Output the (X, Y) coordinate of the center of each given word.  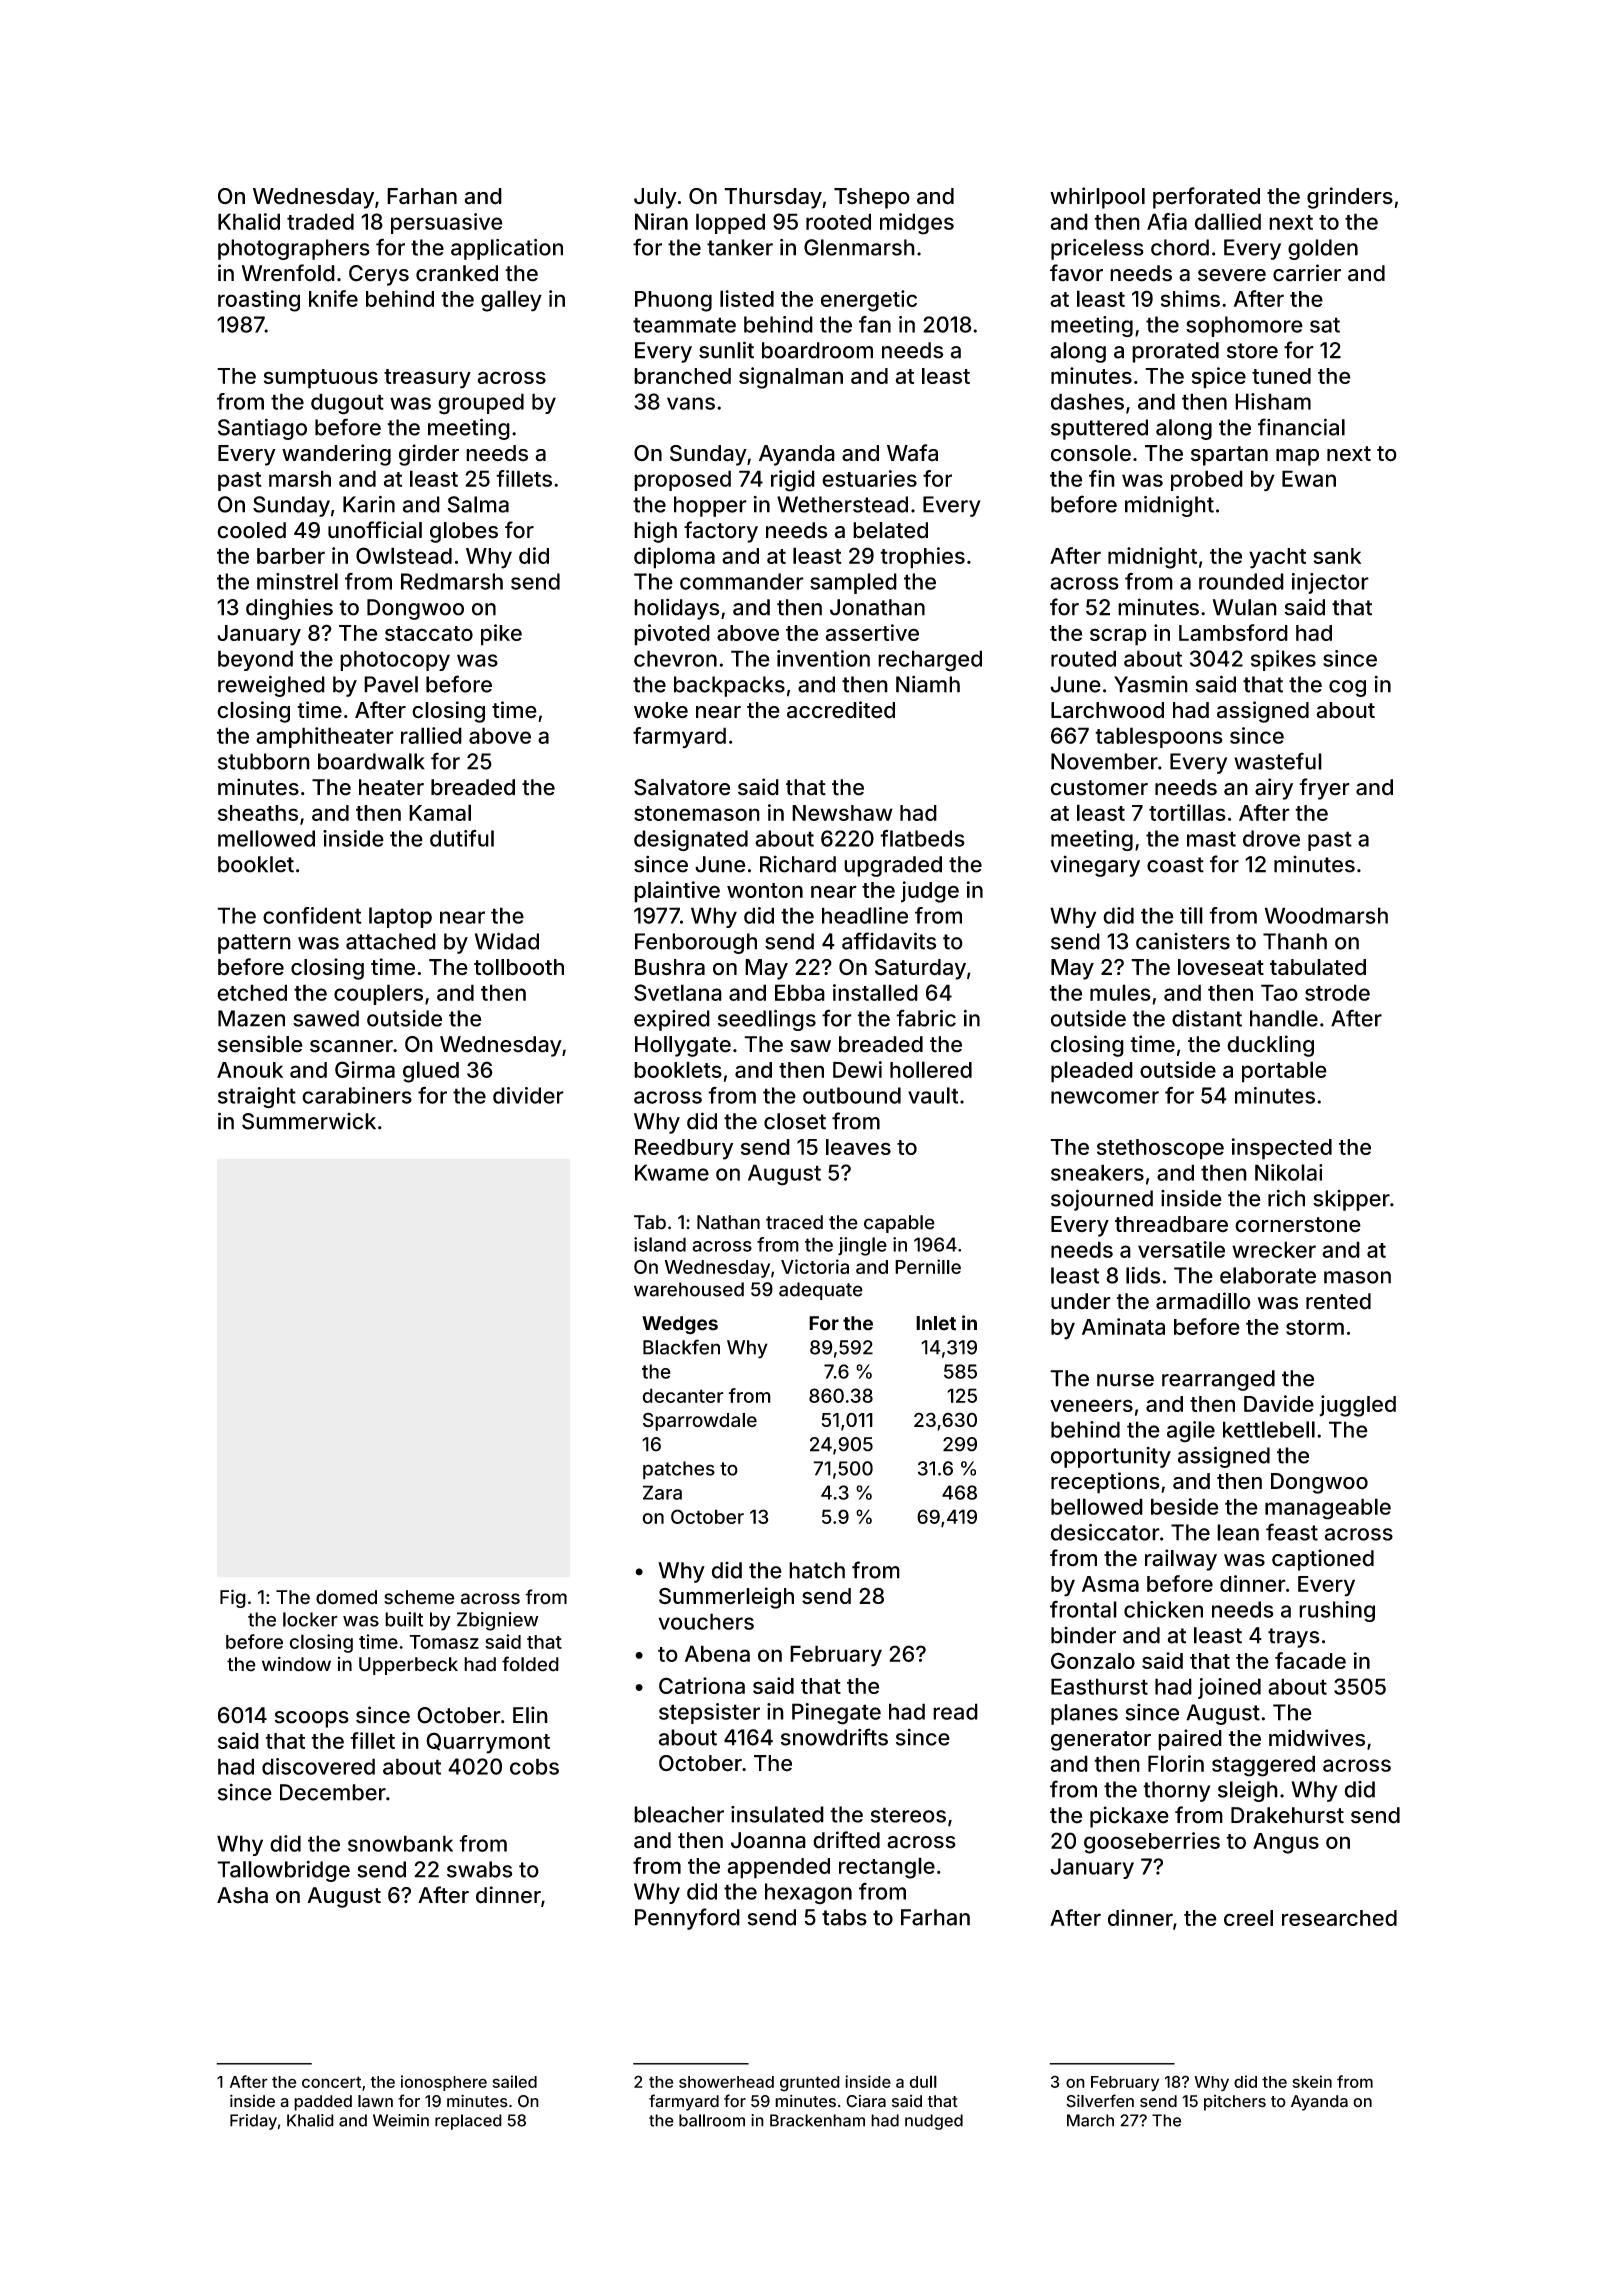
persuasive (447, 223)
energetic (869, 301)
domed (346, 1597)
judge (930, 892)
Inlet (936, 1323)
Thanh (1295, 941)
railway (1181, 1560)
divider (528, 1095)
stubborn (264, 761)
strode (1337, 992)
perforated (1206, 198)
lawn (375, 2101)
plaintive (677, 892)
